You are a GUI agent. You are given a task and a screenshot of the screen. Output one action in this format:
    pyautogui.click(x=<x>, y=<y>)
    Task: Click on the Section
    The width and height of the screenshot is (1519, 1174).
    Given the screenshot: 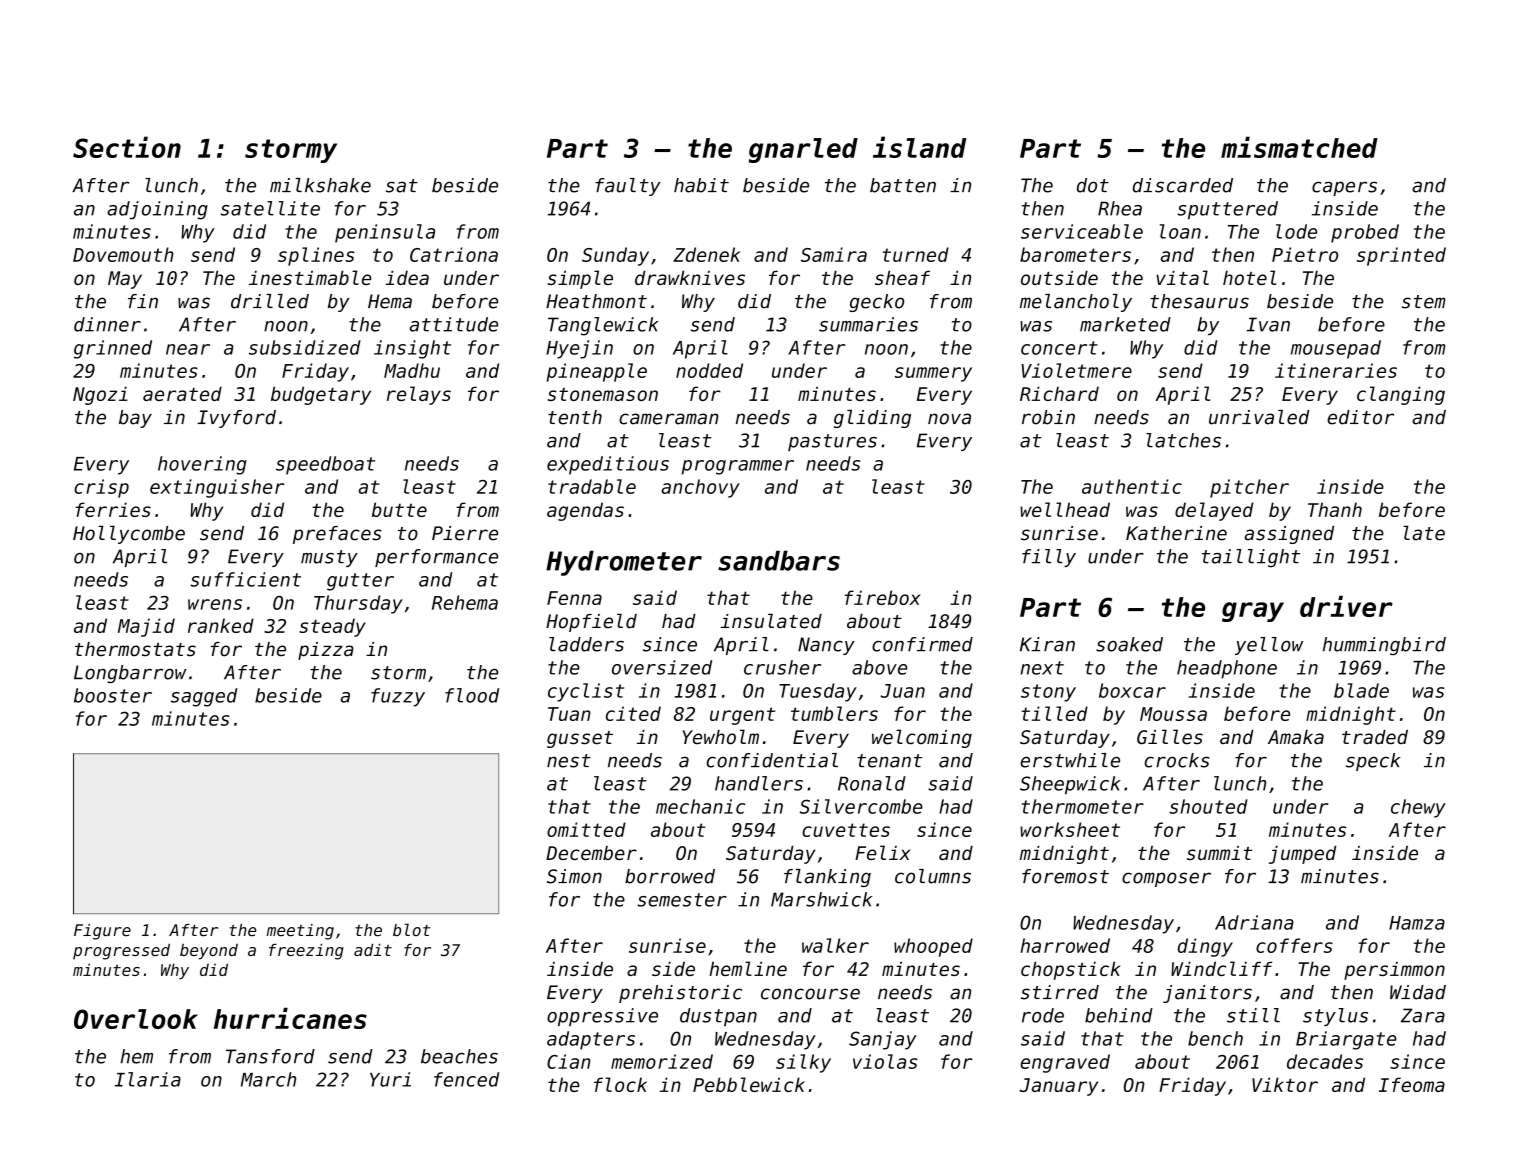 What is the action you would take?
    pyautogui.click(x=127, y=147)
